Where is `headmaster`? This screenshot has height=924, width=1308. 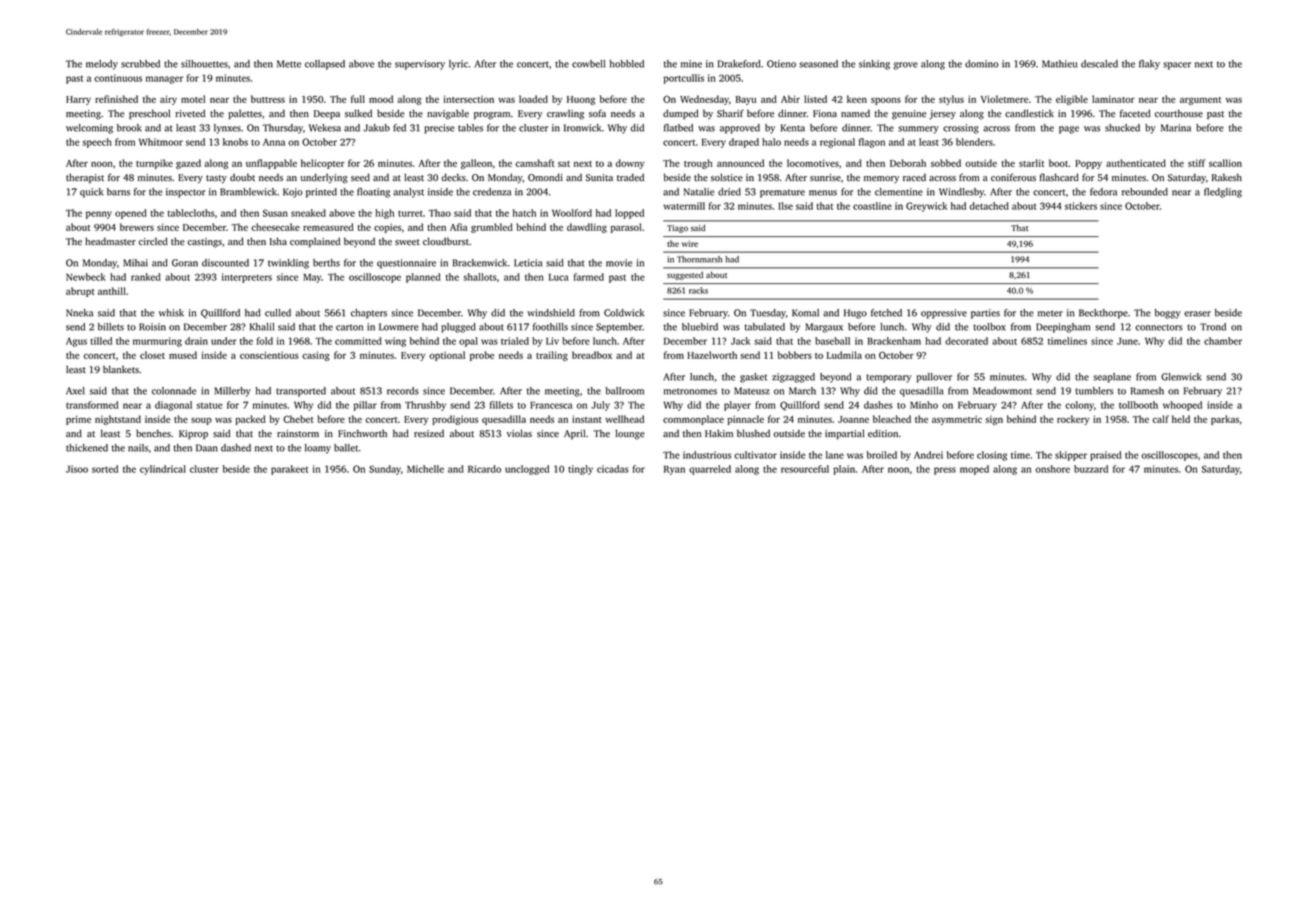 headmaster is located at coordinates (110, 241).
